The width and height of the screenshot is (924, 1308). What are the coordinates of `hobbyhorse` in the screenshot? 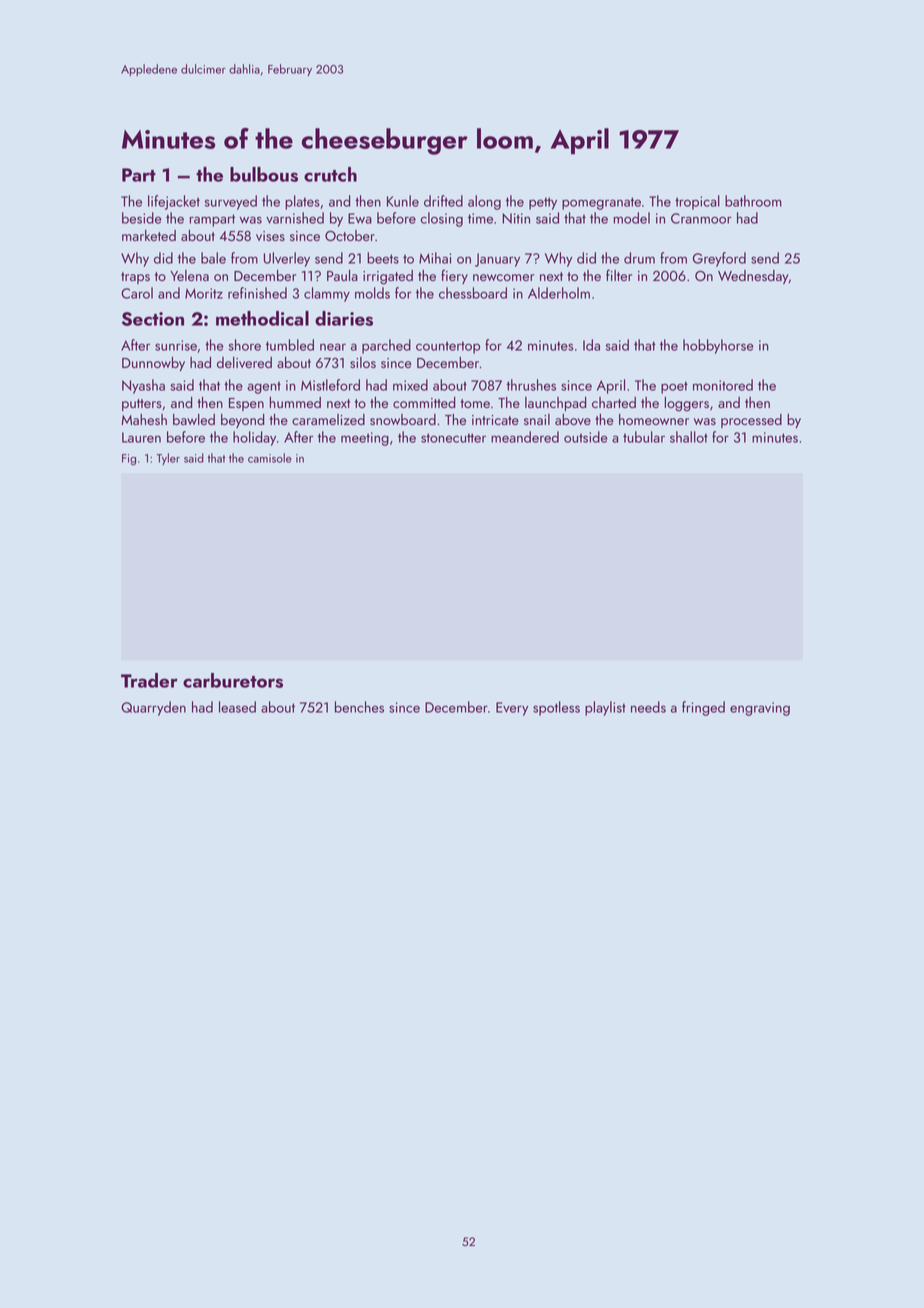 It's located at (718, 346).
